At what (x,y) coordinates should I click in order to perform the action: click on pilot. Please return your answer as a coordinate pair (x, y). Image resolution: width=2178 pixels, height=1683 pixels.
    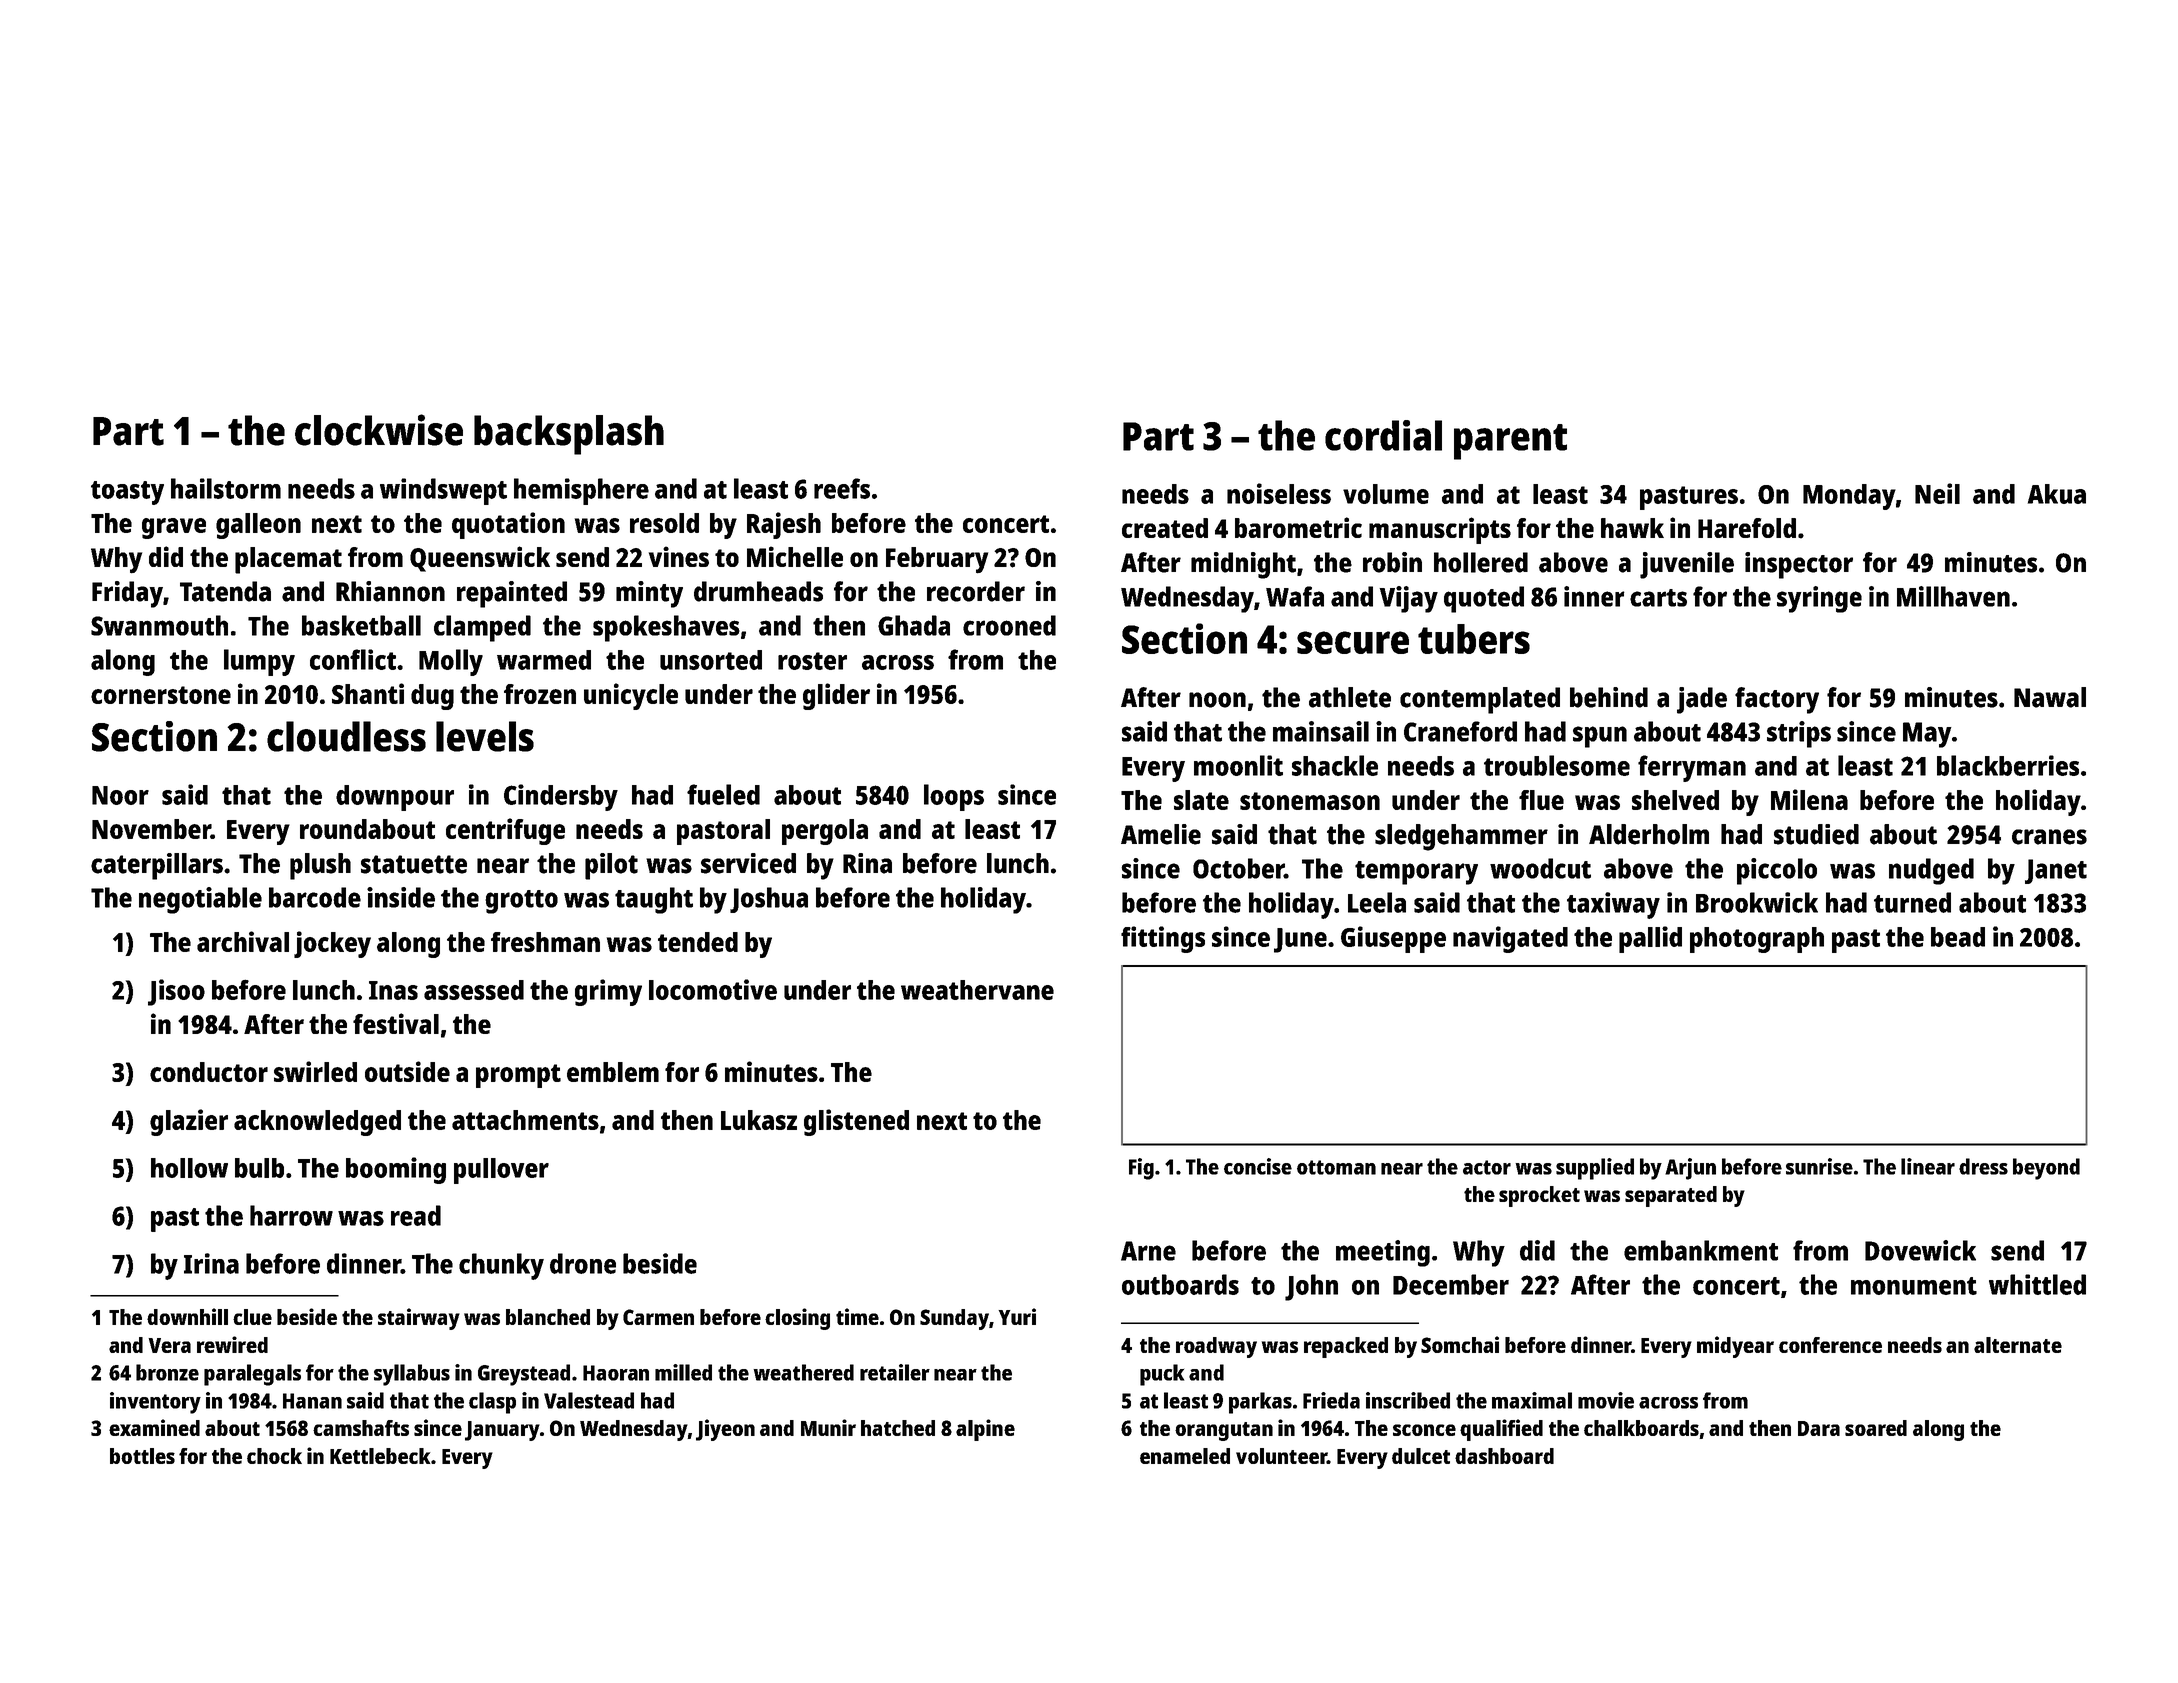
    Looking at the image, I should click on (611, 866).
